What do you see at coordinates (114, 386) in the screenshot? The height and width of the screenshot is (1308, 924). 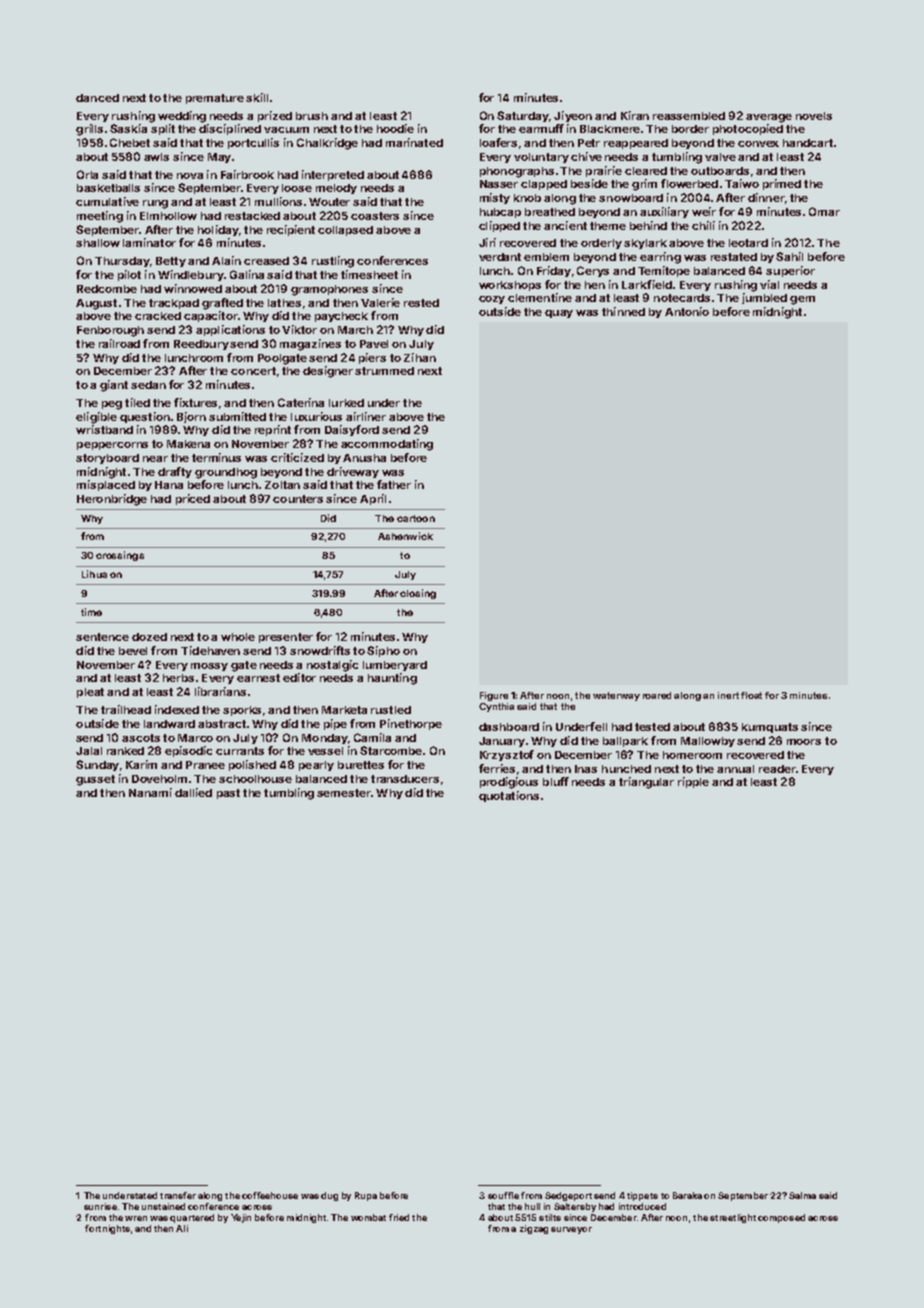 I see `giant` at bounding box center [114, 386].
